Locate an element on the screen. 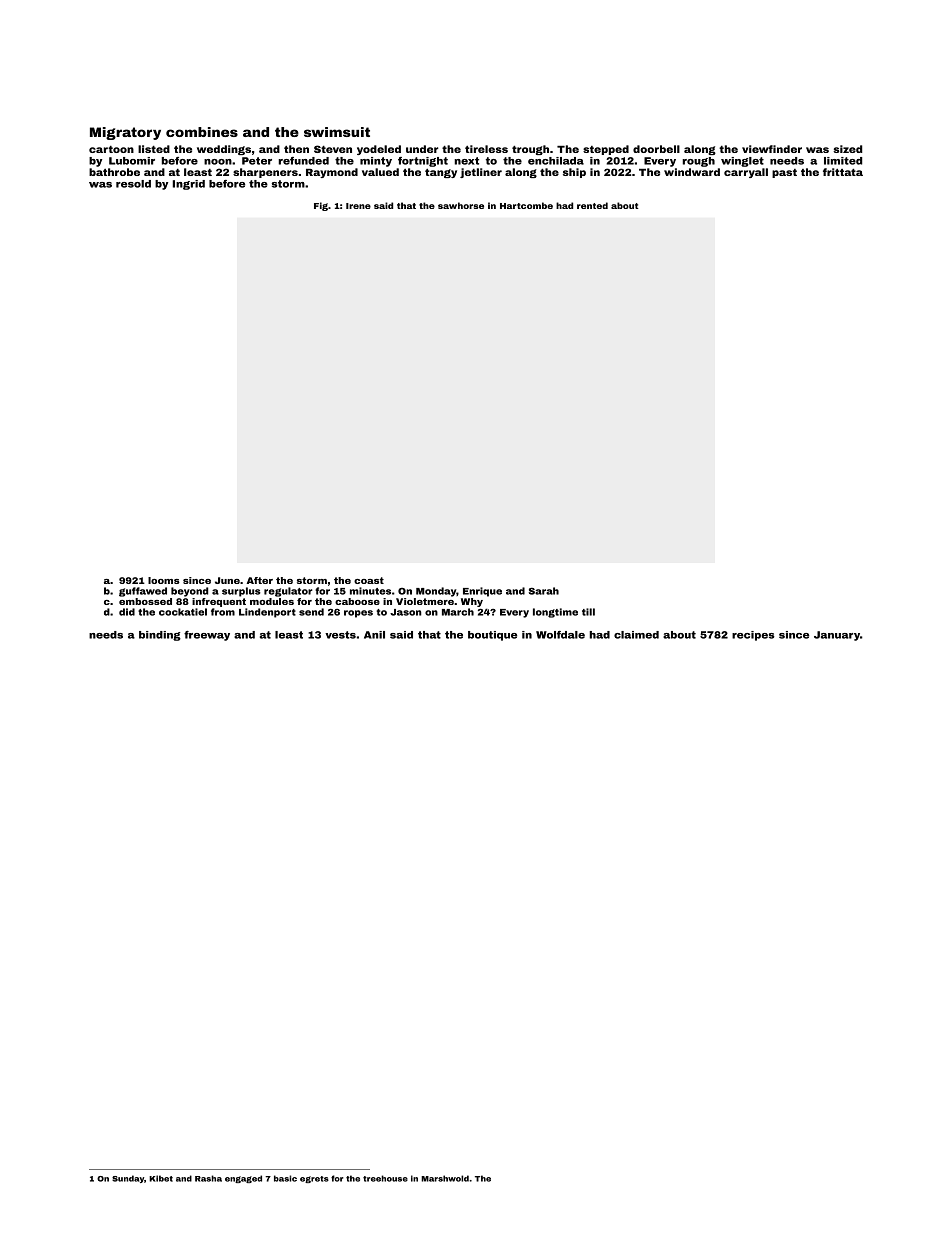 This screenshot has height=1233, width=952. claimed is located at coordinates (636, 635).
